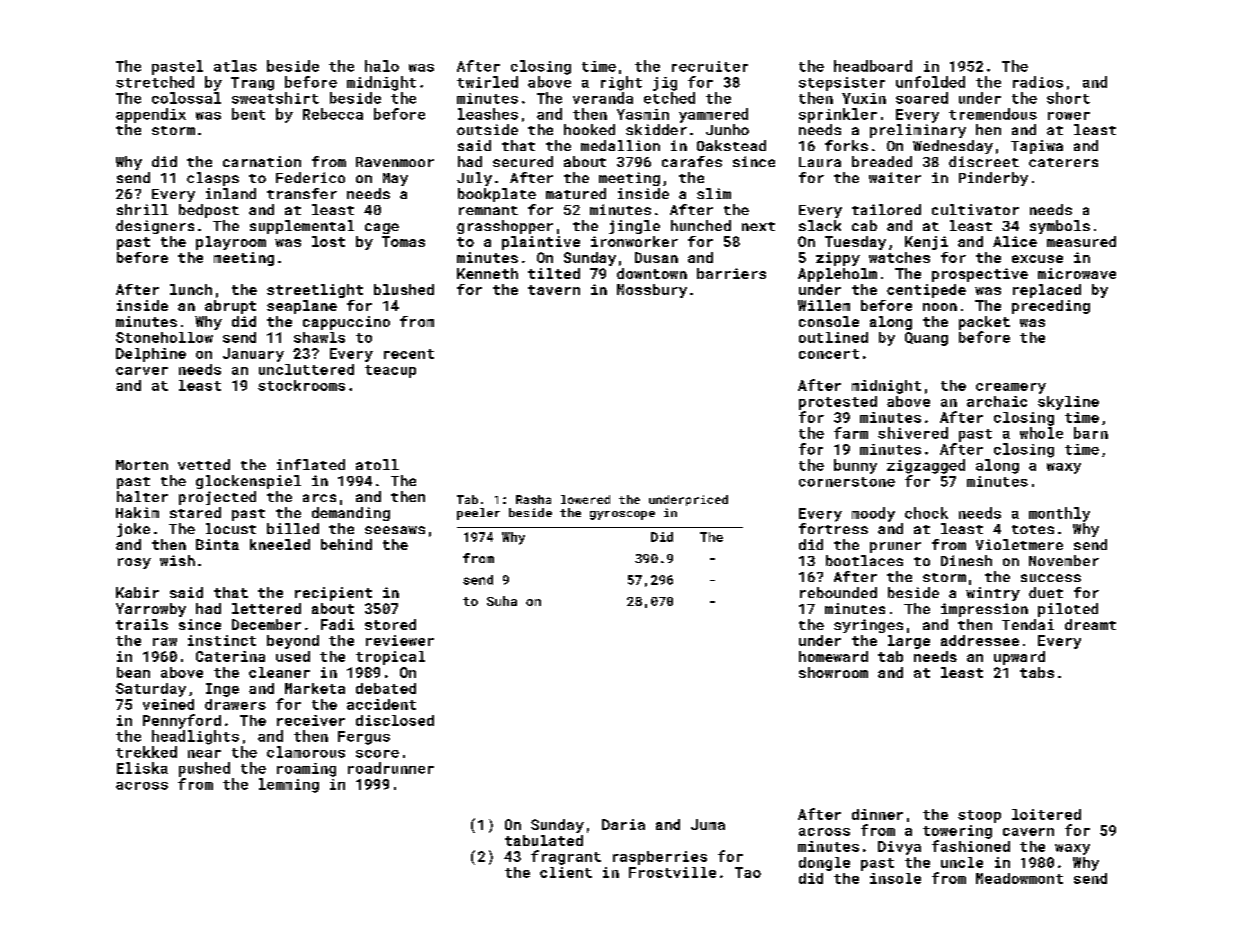 This image has height=952, width=1233. What do you see at coordinates (289, 785) in the image?
I see `lemming` at bounding box center [289, 785].
